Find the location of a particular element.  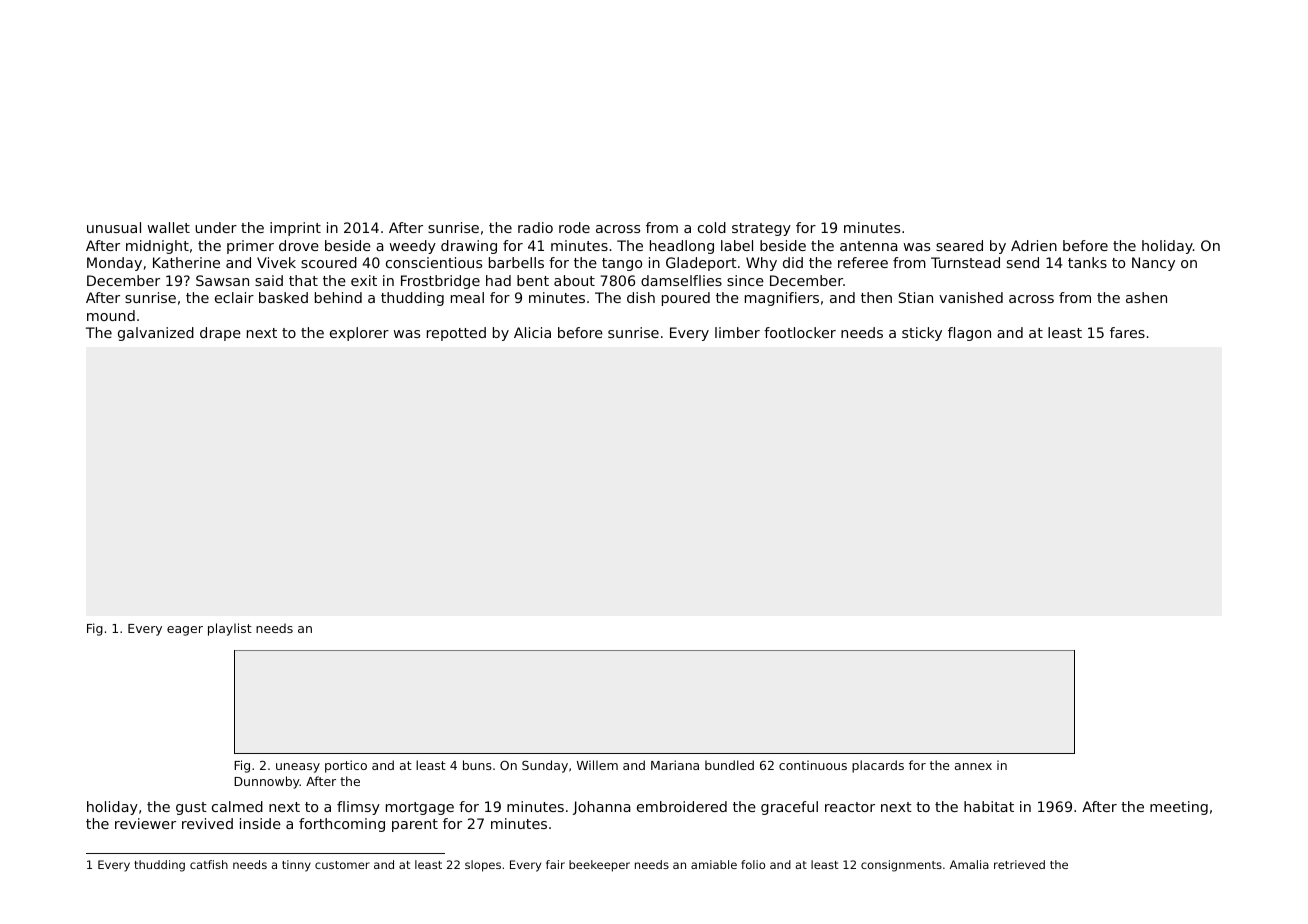

mound is located at coordinates (111, 315).
